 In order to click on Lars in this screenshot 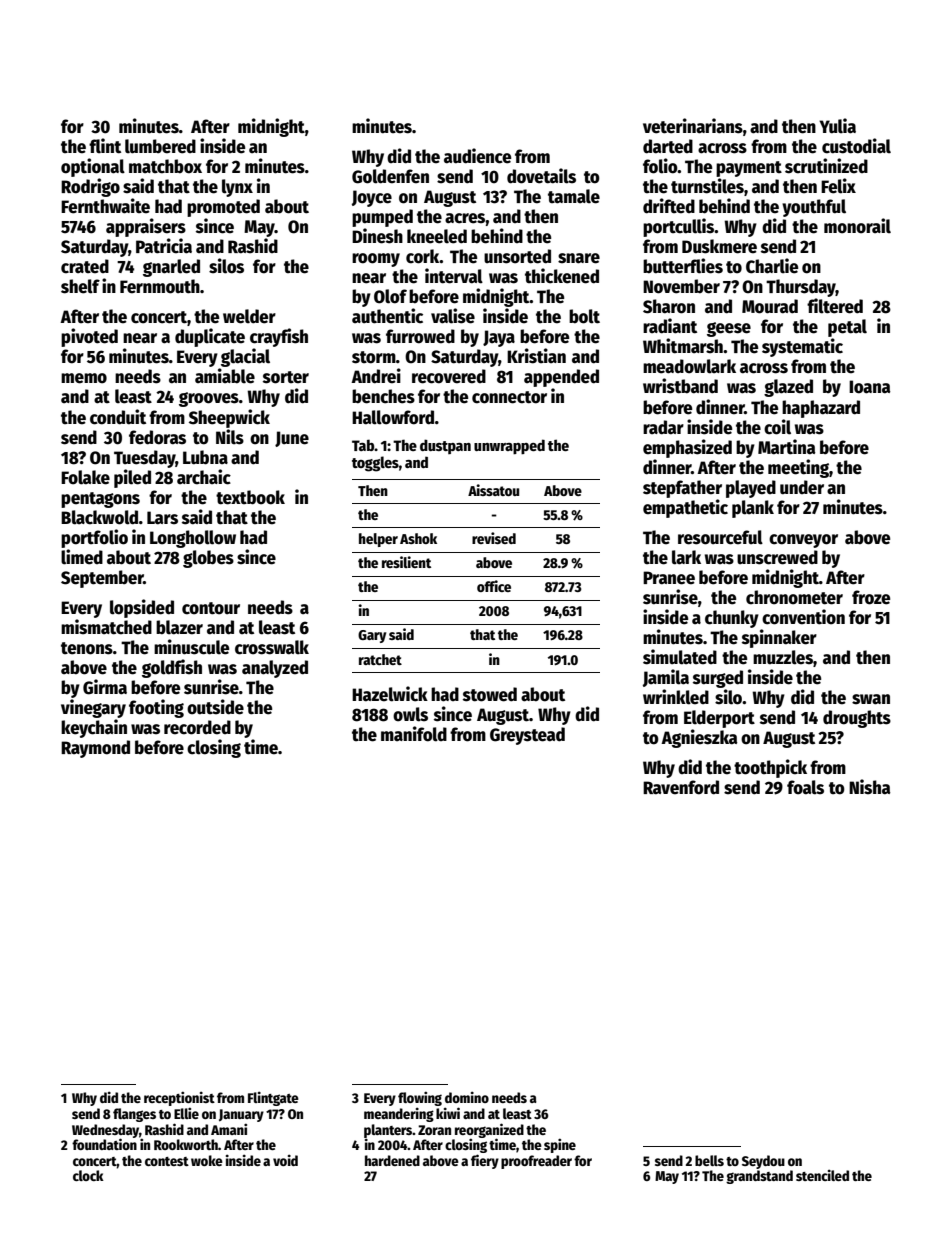, I will do `click(162, 518)`.
